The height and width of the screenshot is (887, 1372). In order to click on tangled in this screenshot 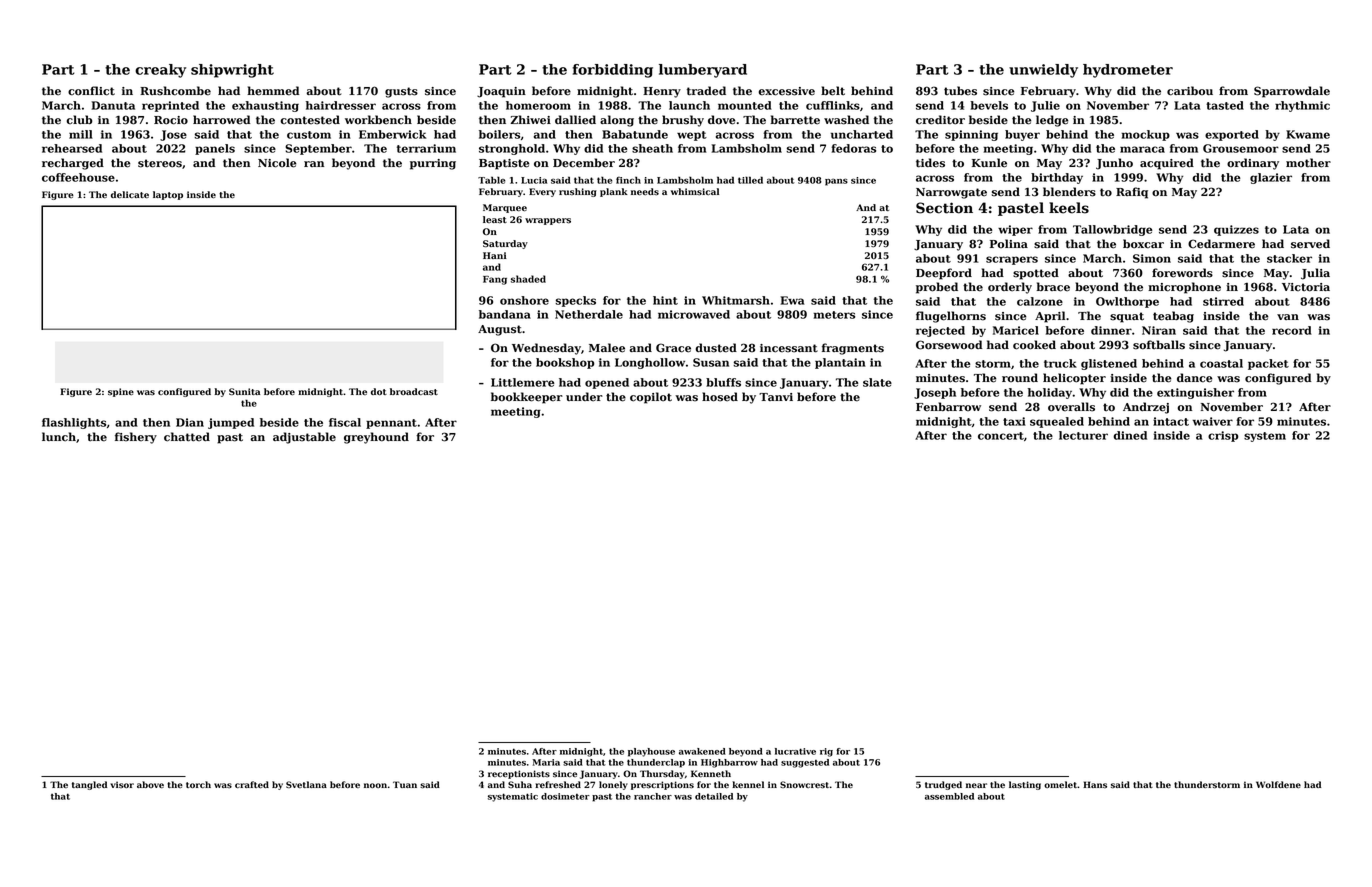, I will do `click(89, 785)`.
